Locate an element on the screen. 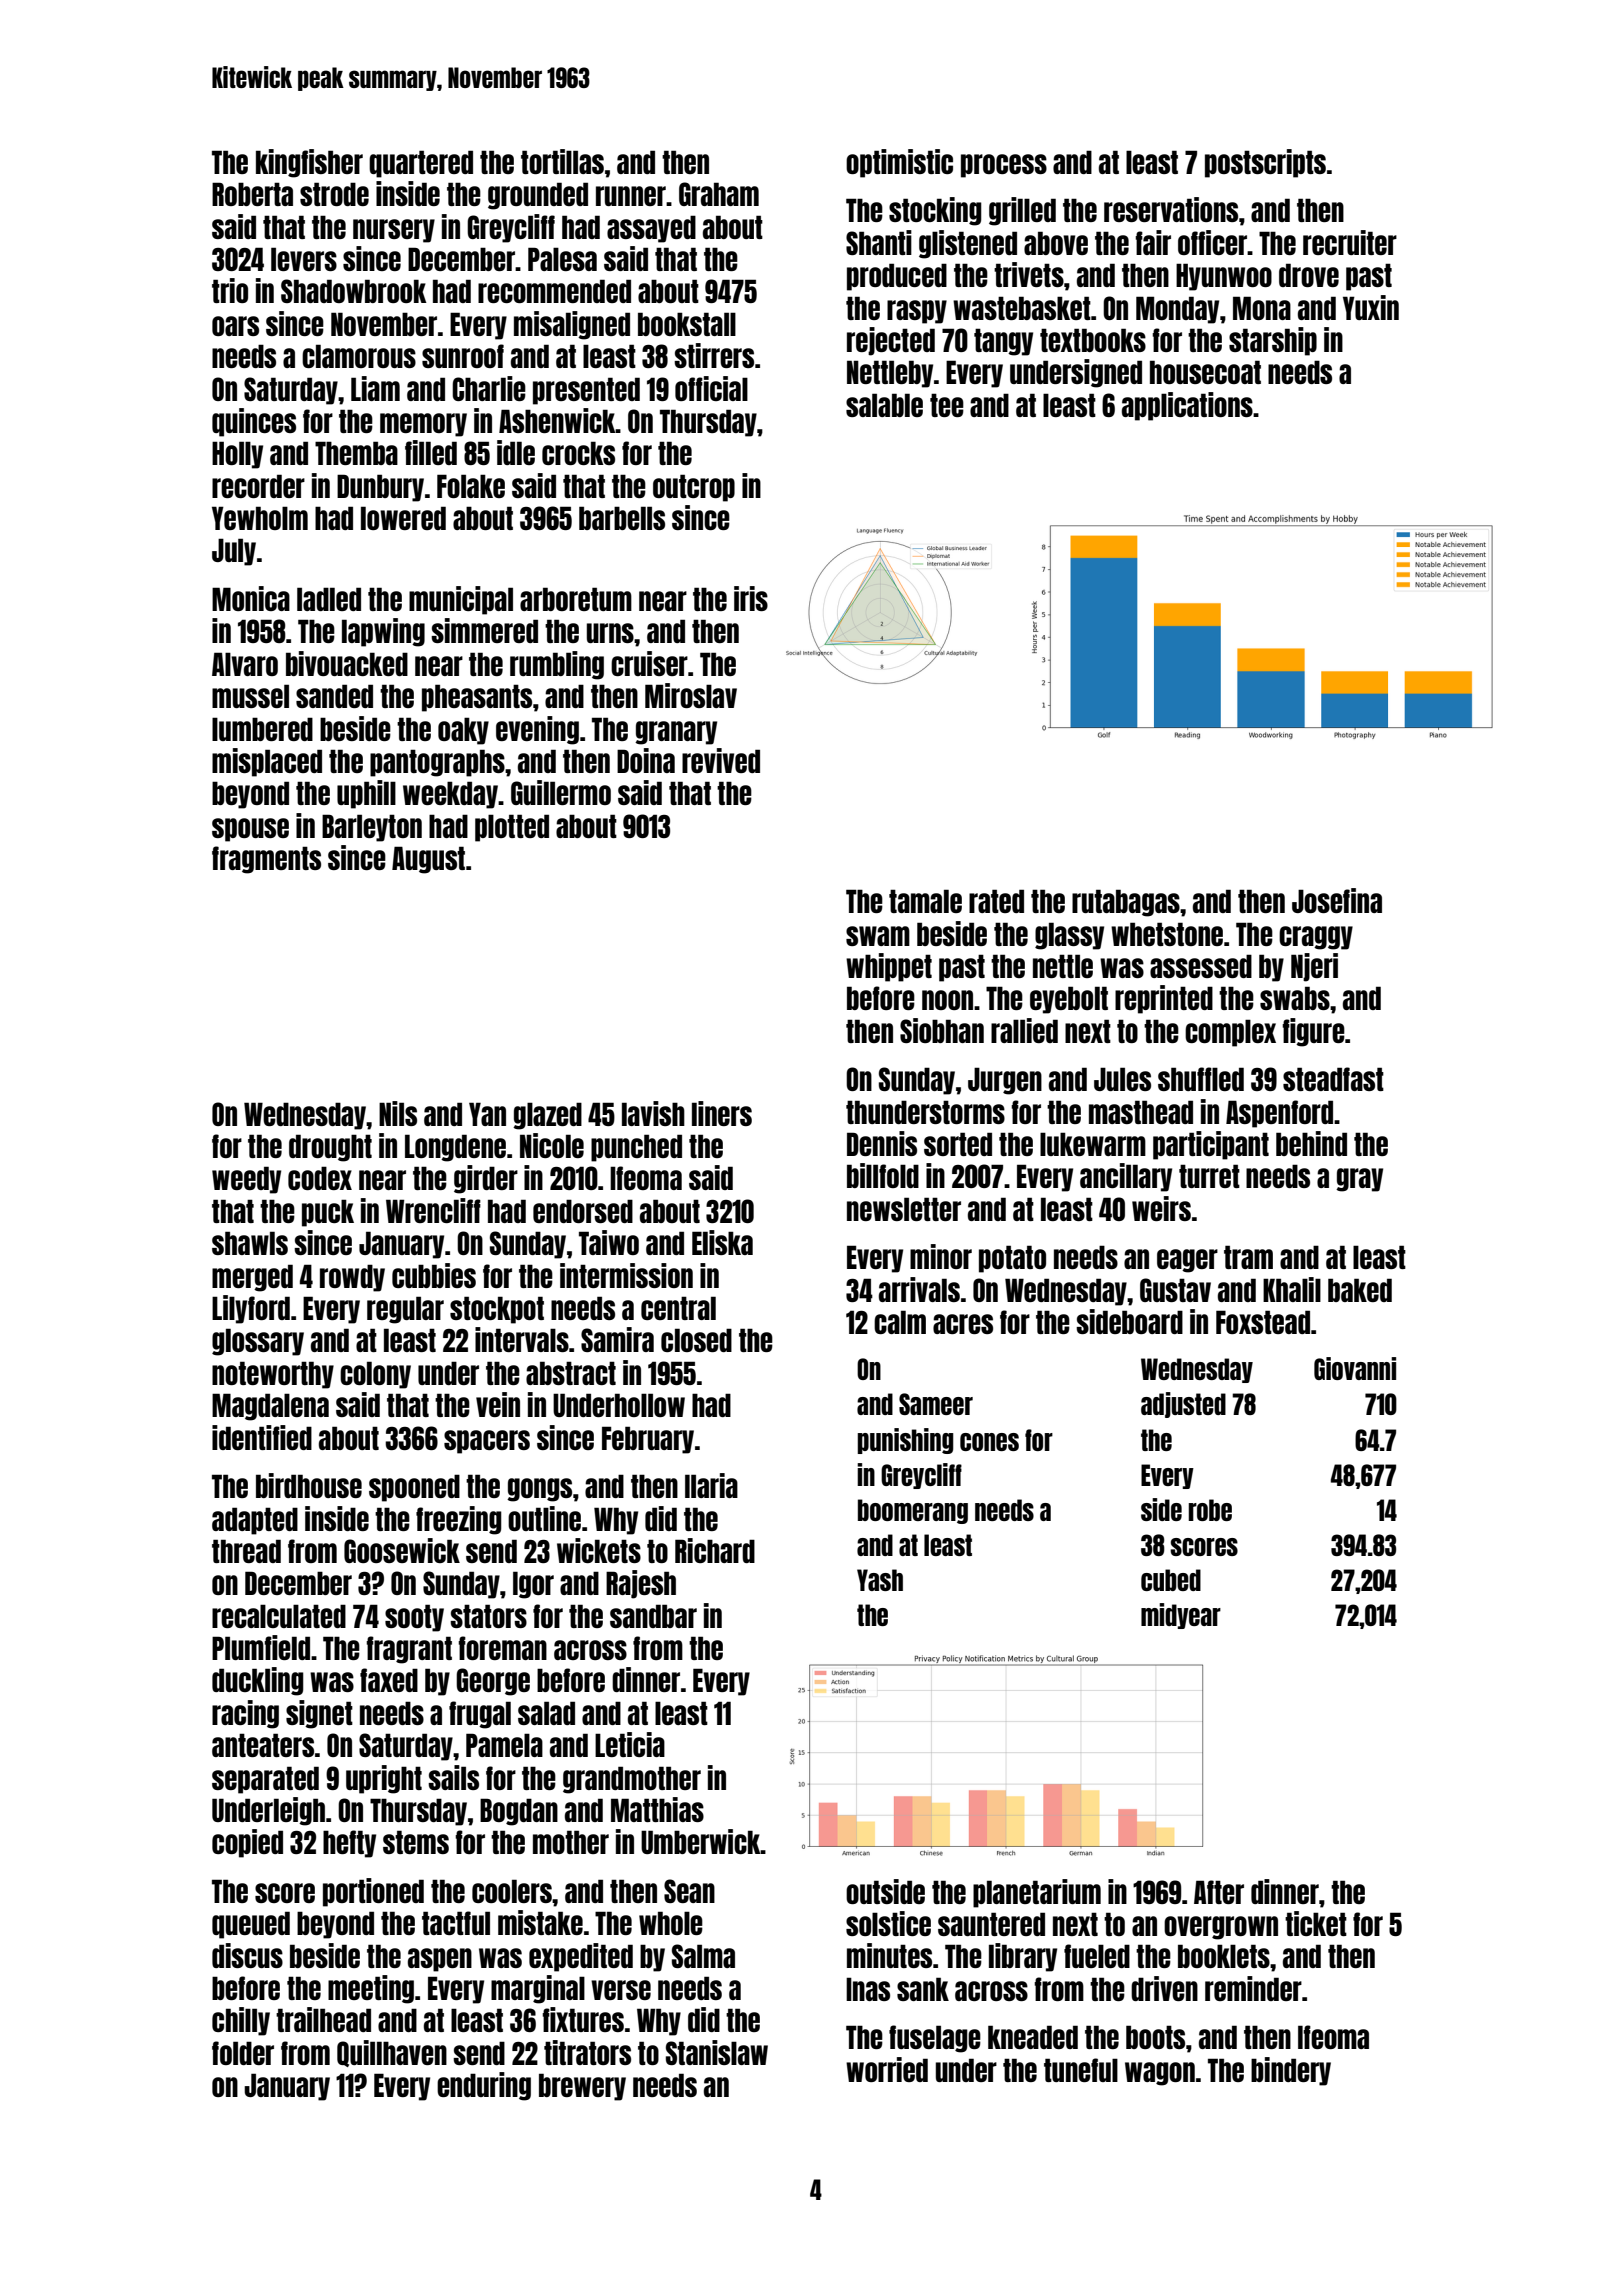 Image resolution: width=1620 pixels, height=2292 pixels. Sameer is located at coordinates (936, 1404).
